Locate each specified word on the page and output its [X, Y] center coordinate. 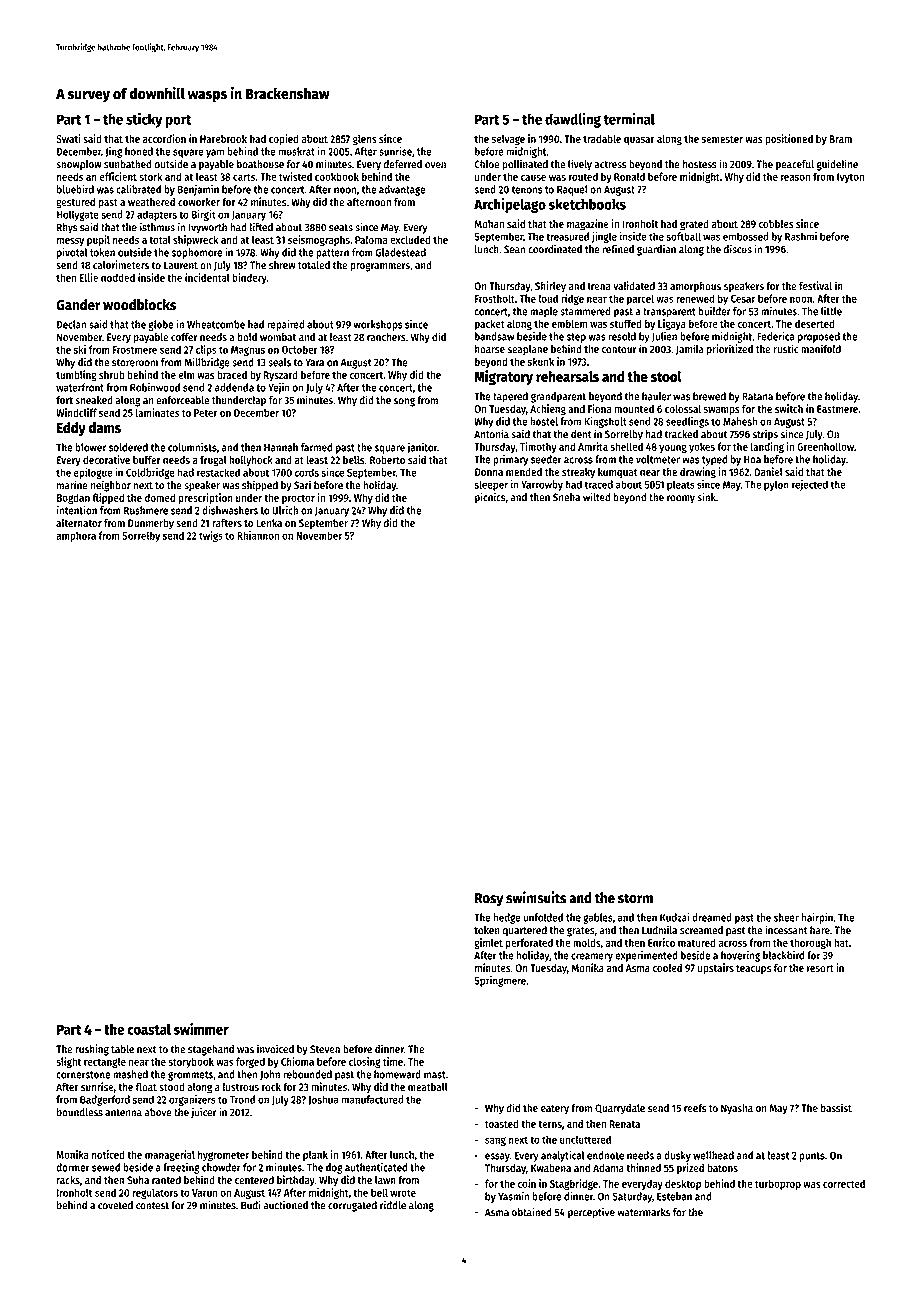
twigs [211, 536]
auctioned [285, 1205]
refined [618, 249]
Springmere [500, 981]
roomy [681, 499]
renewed [695, 298]
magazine [588, 225]
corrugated [352, 1206]
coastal [149, 1029]
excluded [410, 239]
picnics [490, 498]
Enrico [661, 942]
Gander [78, 305]
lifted [261, 227]
